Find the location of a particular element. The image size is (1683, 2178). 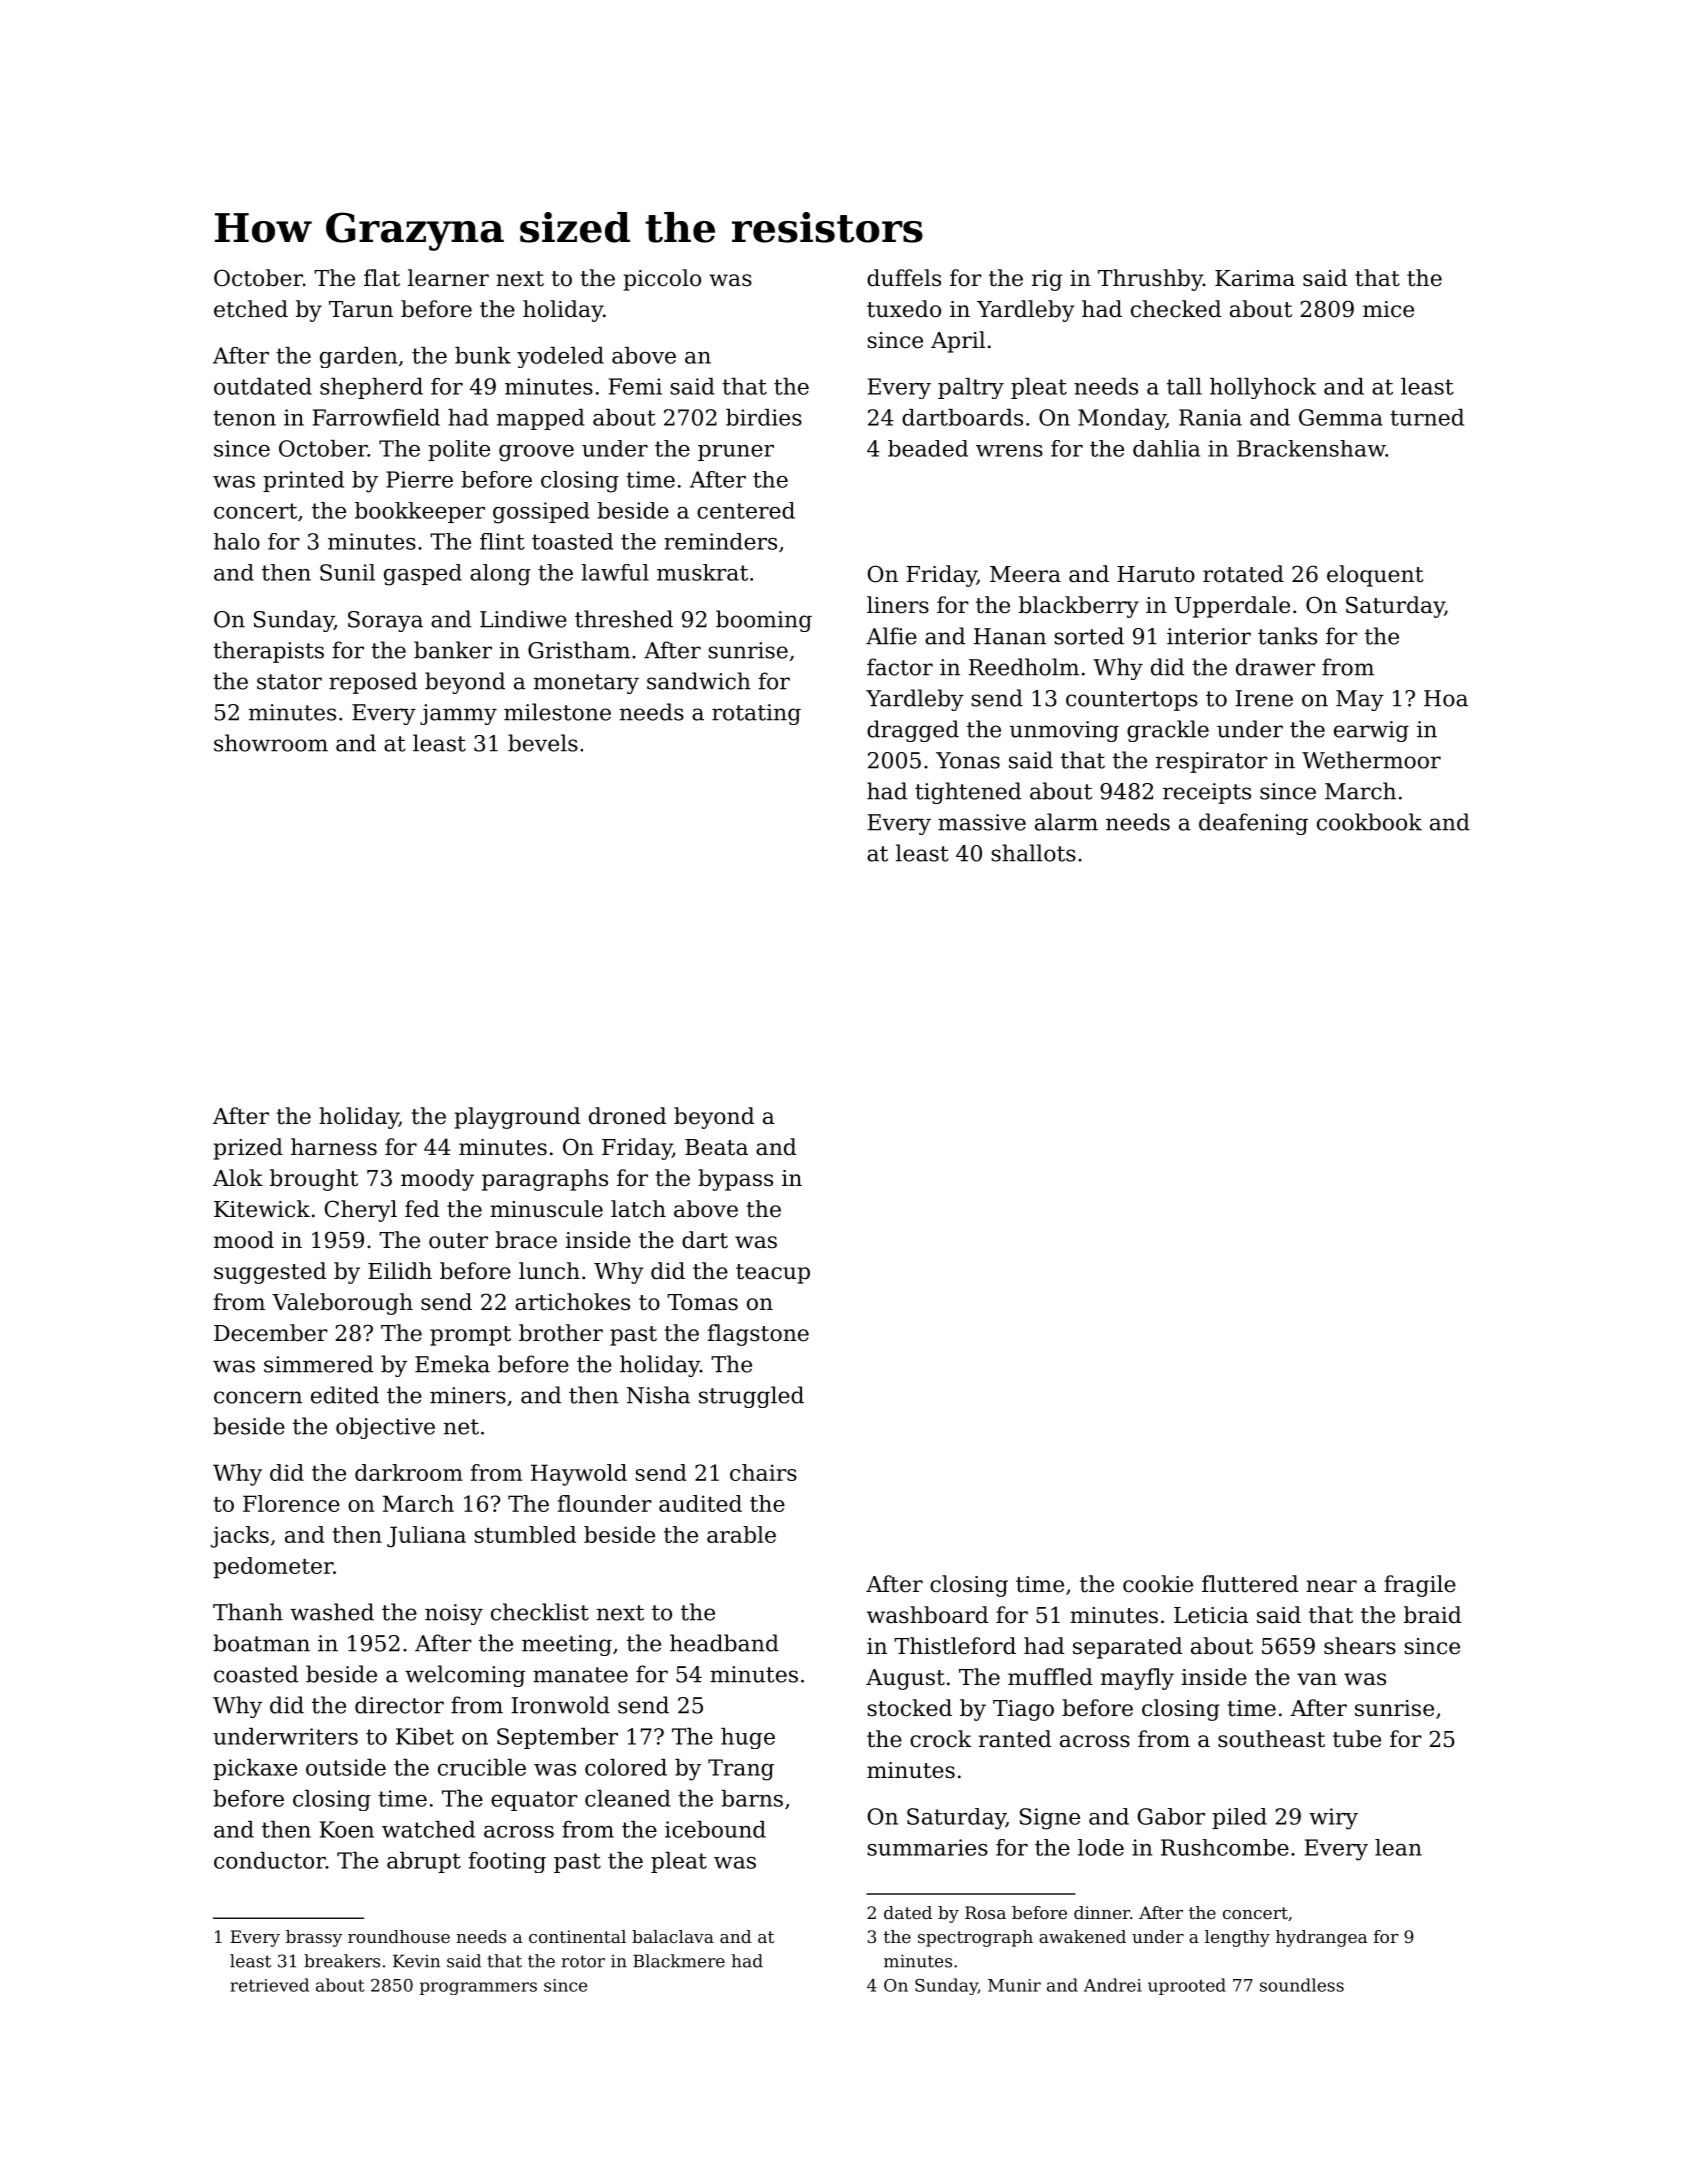

flat is located at coordinates (382, 278).
